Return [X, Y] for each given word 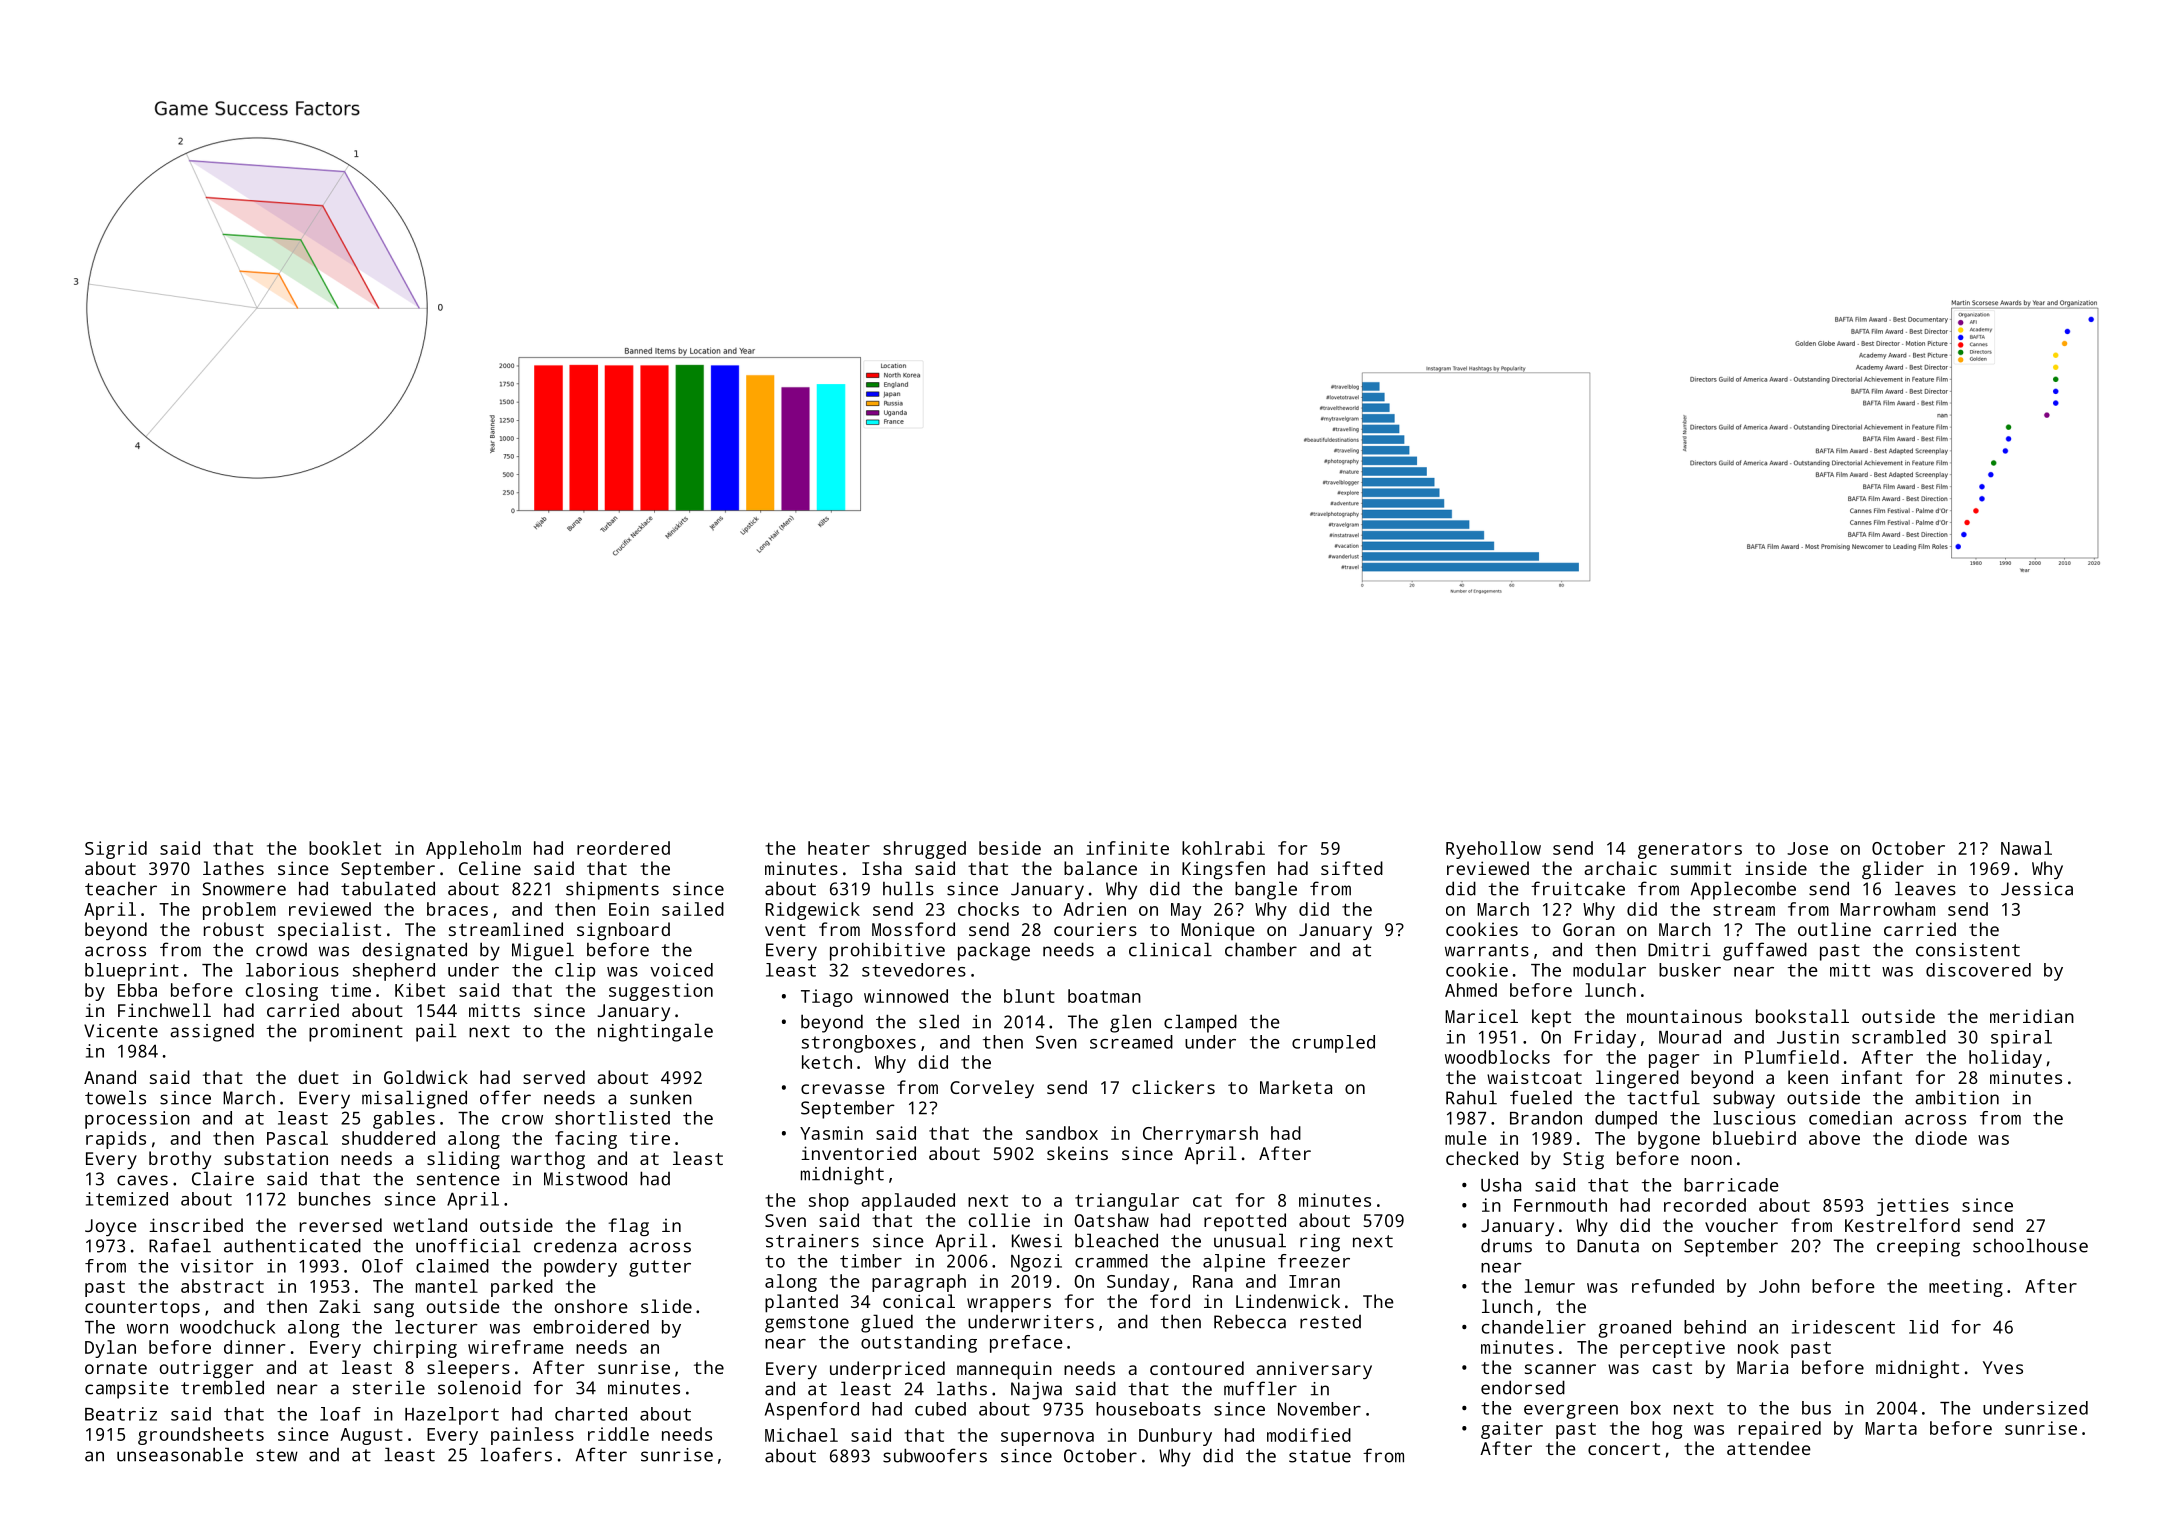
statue [1320, 1456]
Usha [1501, 1185]
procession [137, 1120]
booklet [345, 848]
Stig [1583, 1160]
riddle [618, 1434]
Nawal [2026, 848]
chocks [988, 909]
